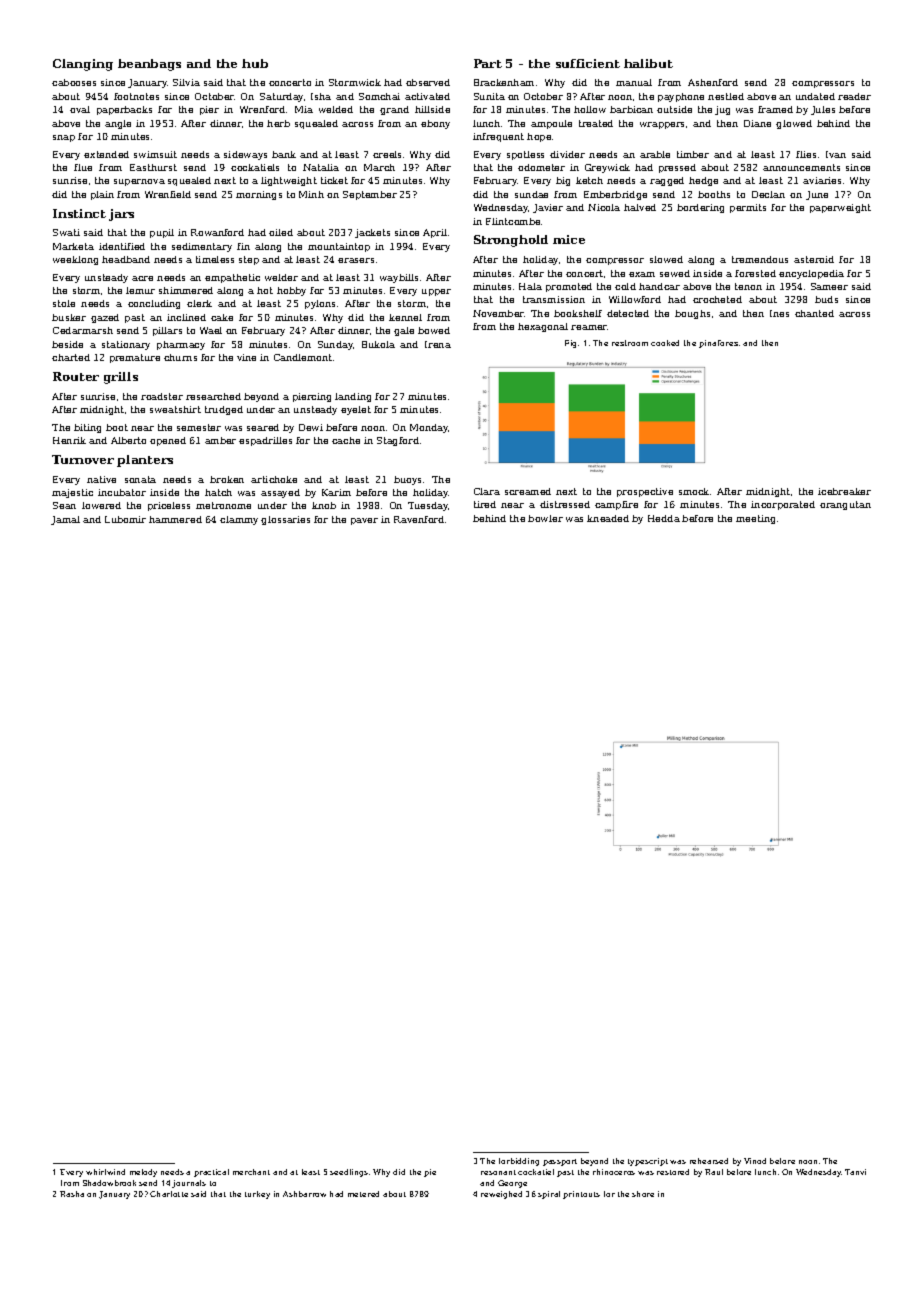 This screenshot has height=1308, width=924. Describe the element at coordinates (419, 519) in the screenshot. I see `Ravenford` at that location.
